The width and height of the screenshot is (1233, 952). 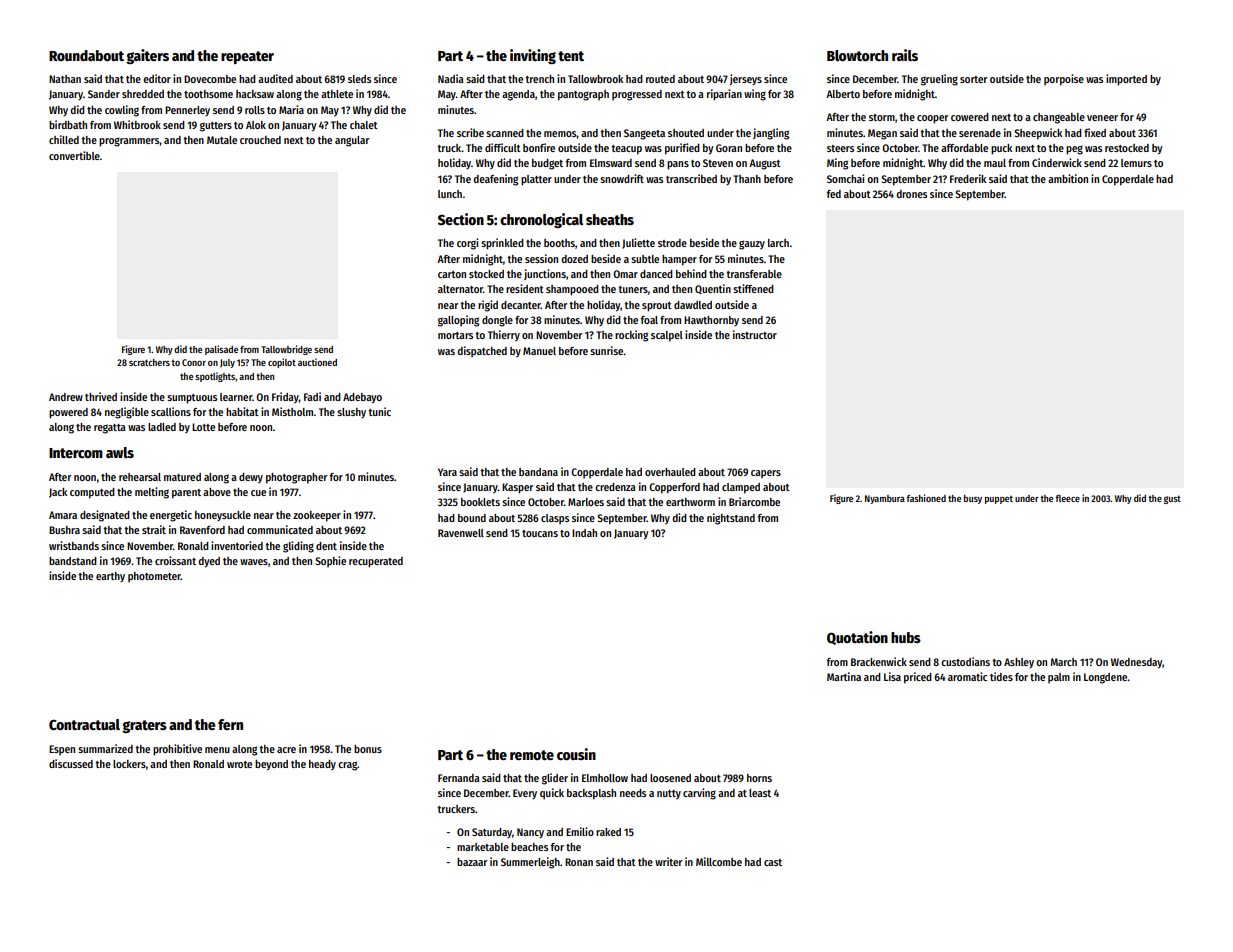 I want to click on crouched, so click(x=260, y=140).
